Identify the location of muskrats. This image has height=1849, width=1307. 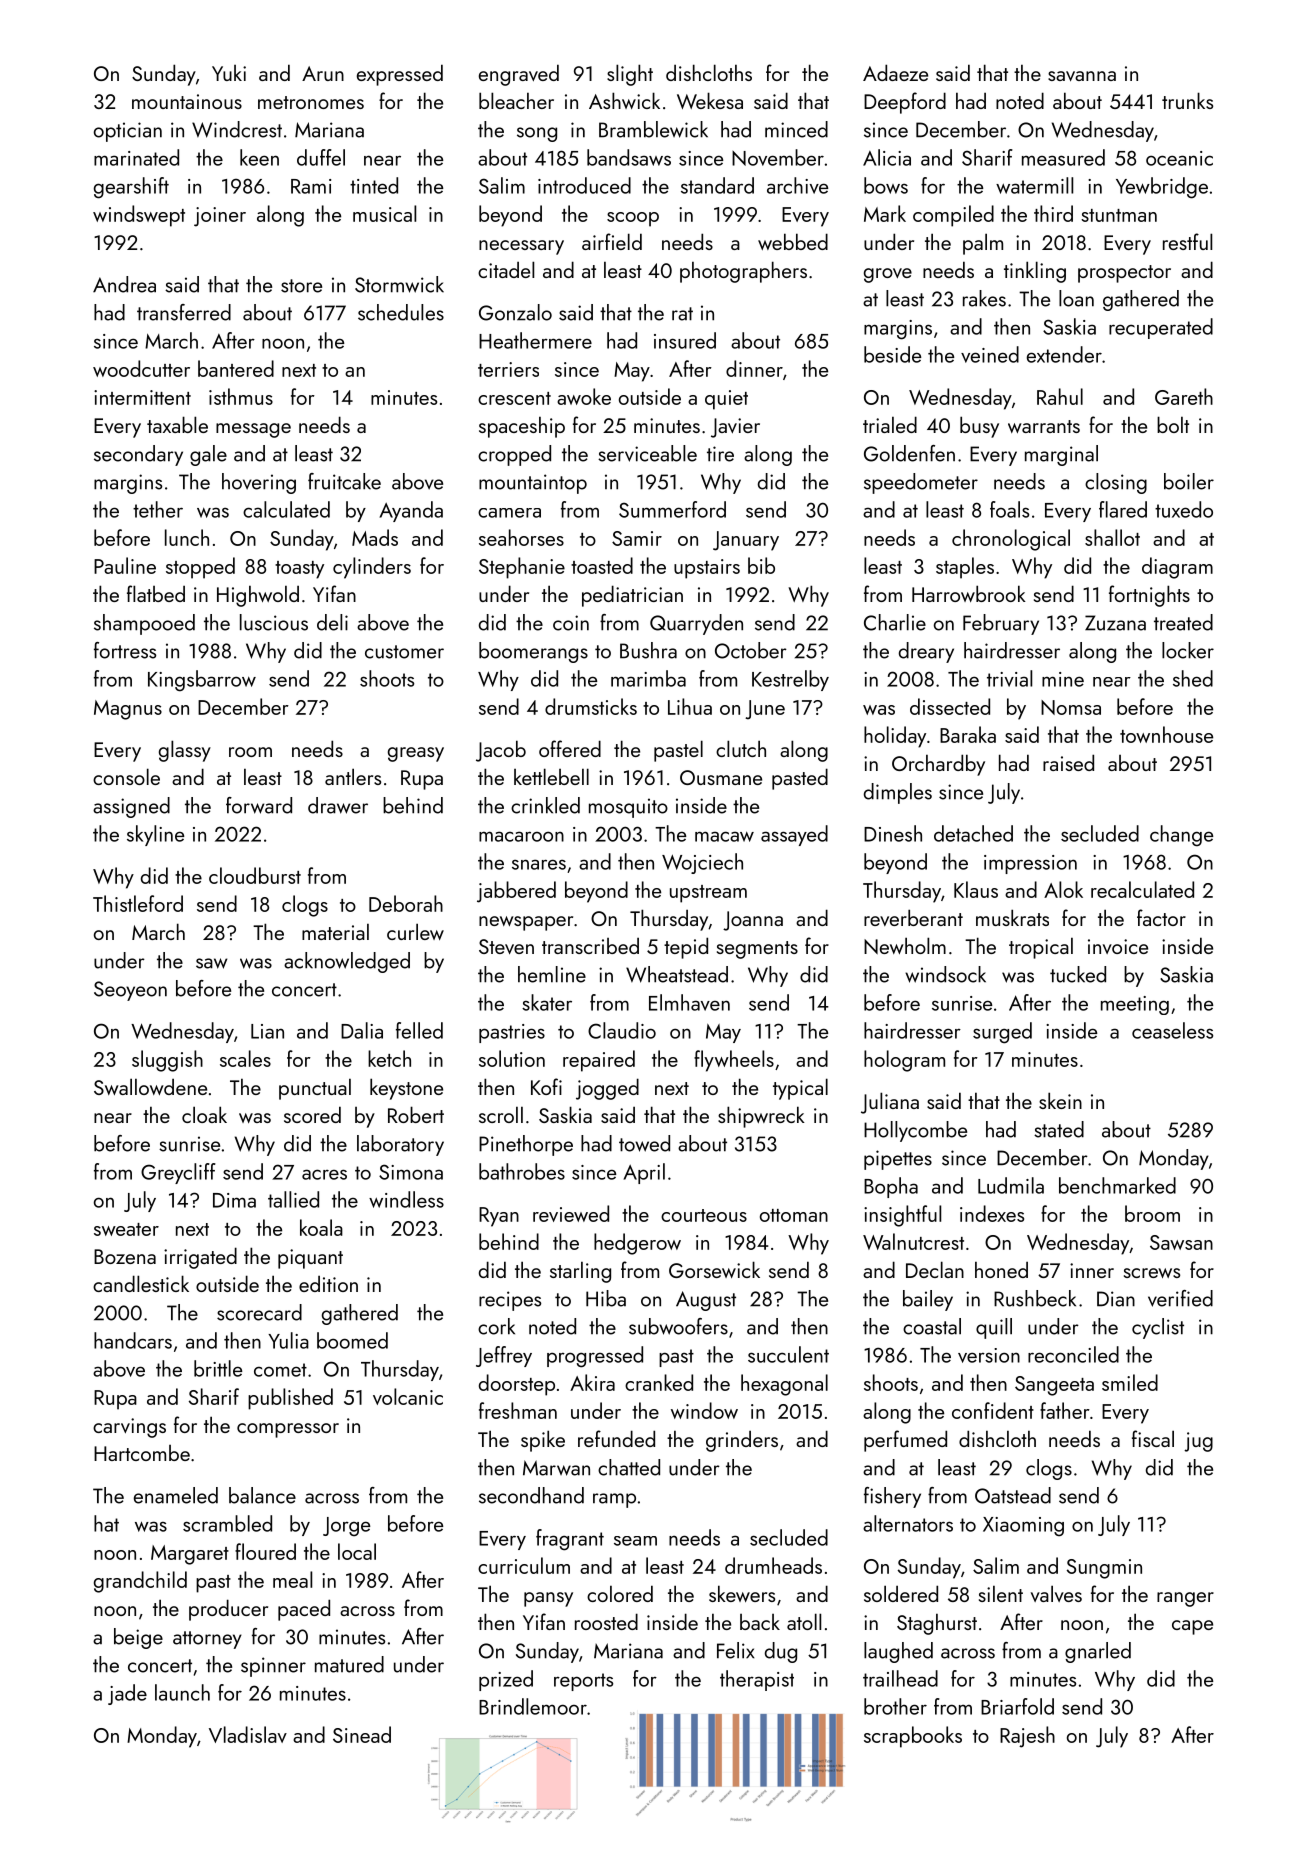
(1012, 917).
